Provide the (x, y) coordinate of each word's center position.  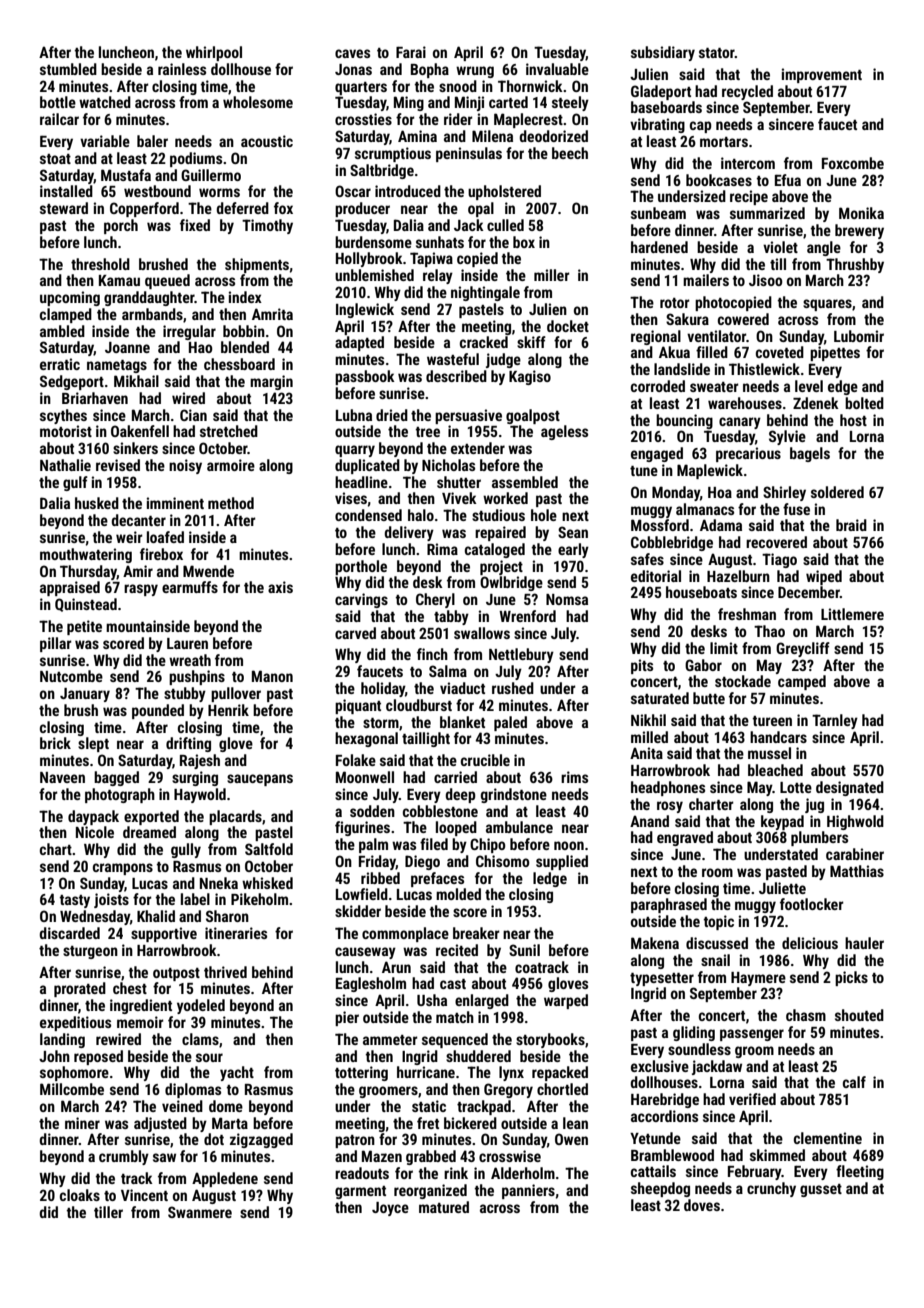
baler (152, 141)
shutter (459, 482)
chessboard (239, 364)
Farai (411, 52)
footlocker (812, 904)
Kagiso (530, 377)
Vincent (144, 1195)
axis (280, 587)
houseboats (701, 592)
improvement (821, 75)
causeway (365, 953)
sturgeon (90, 952)
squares (827, 305)
